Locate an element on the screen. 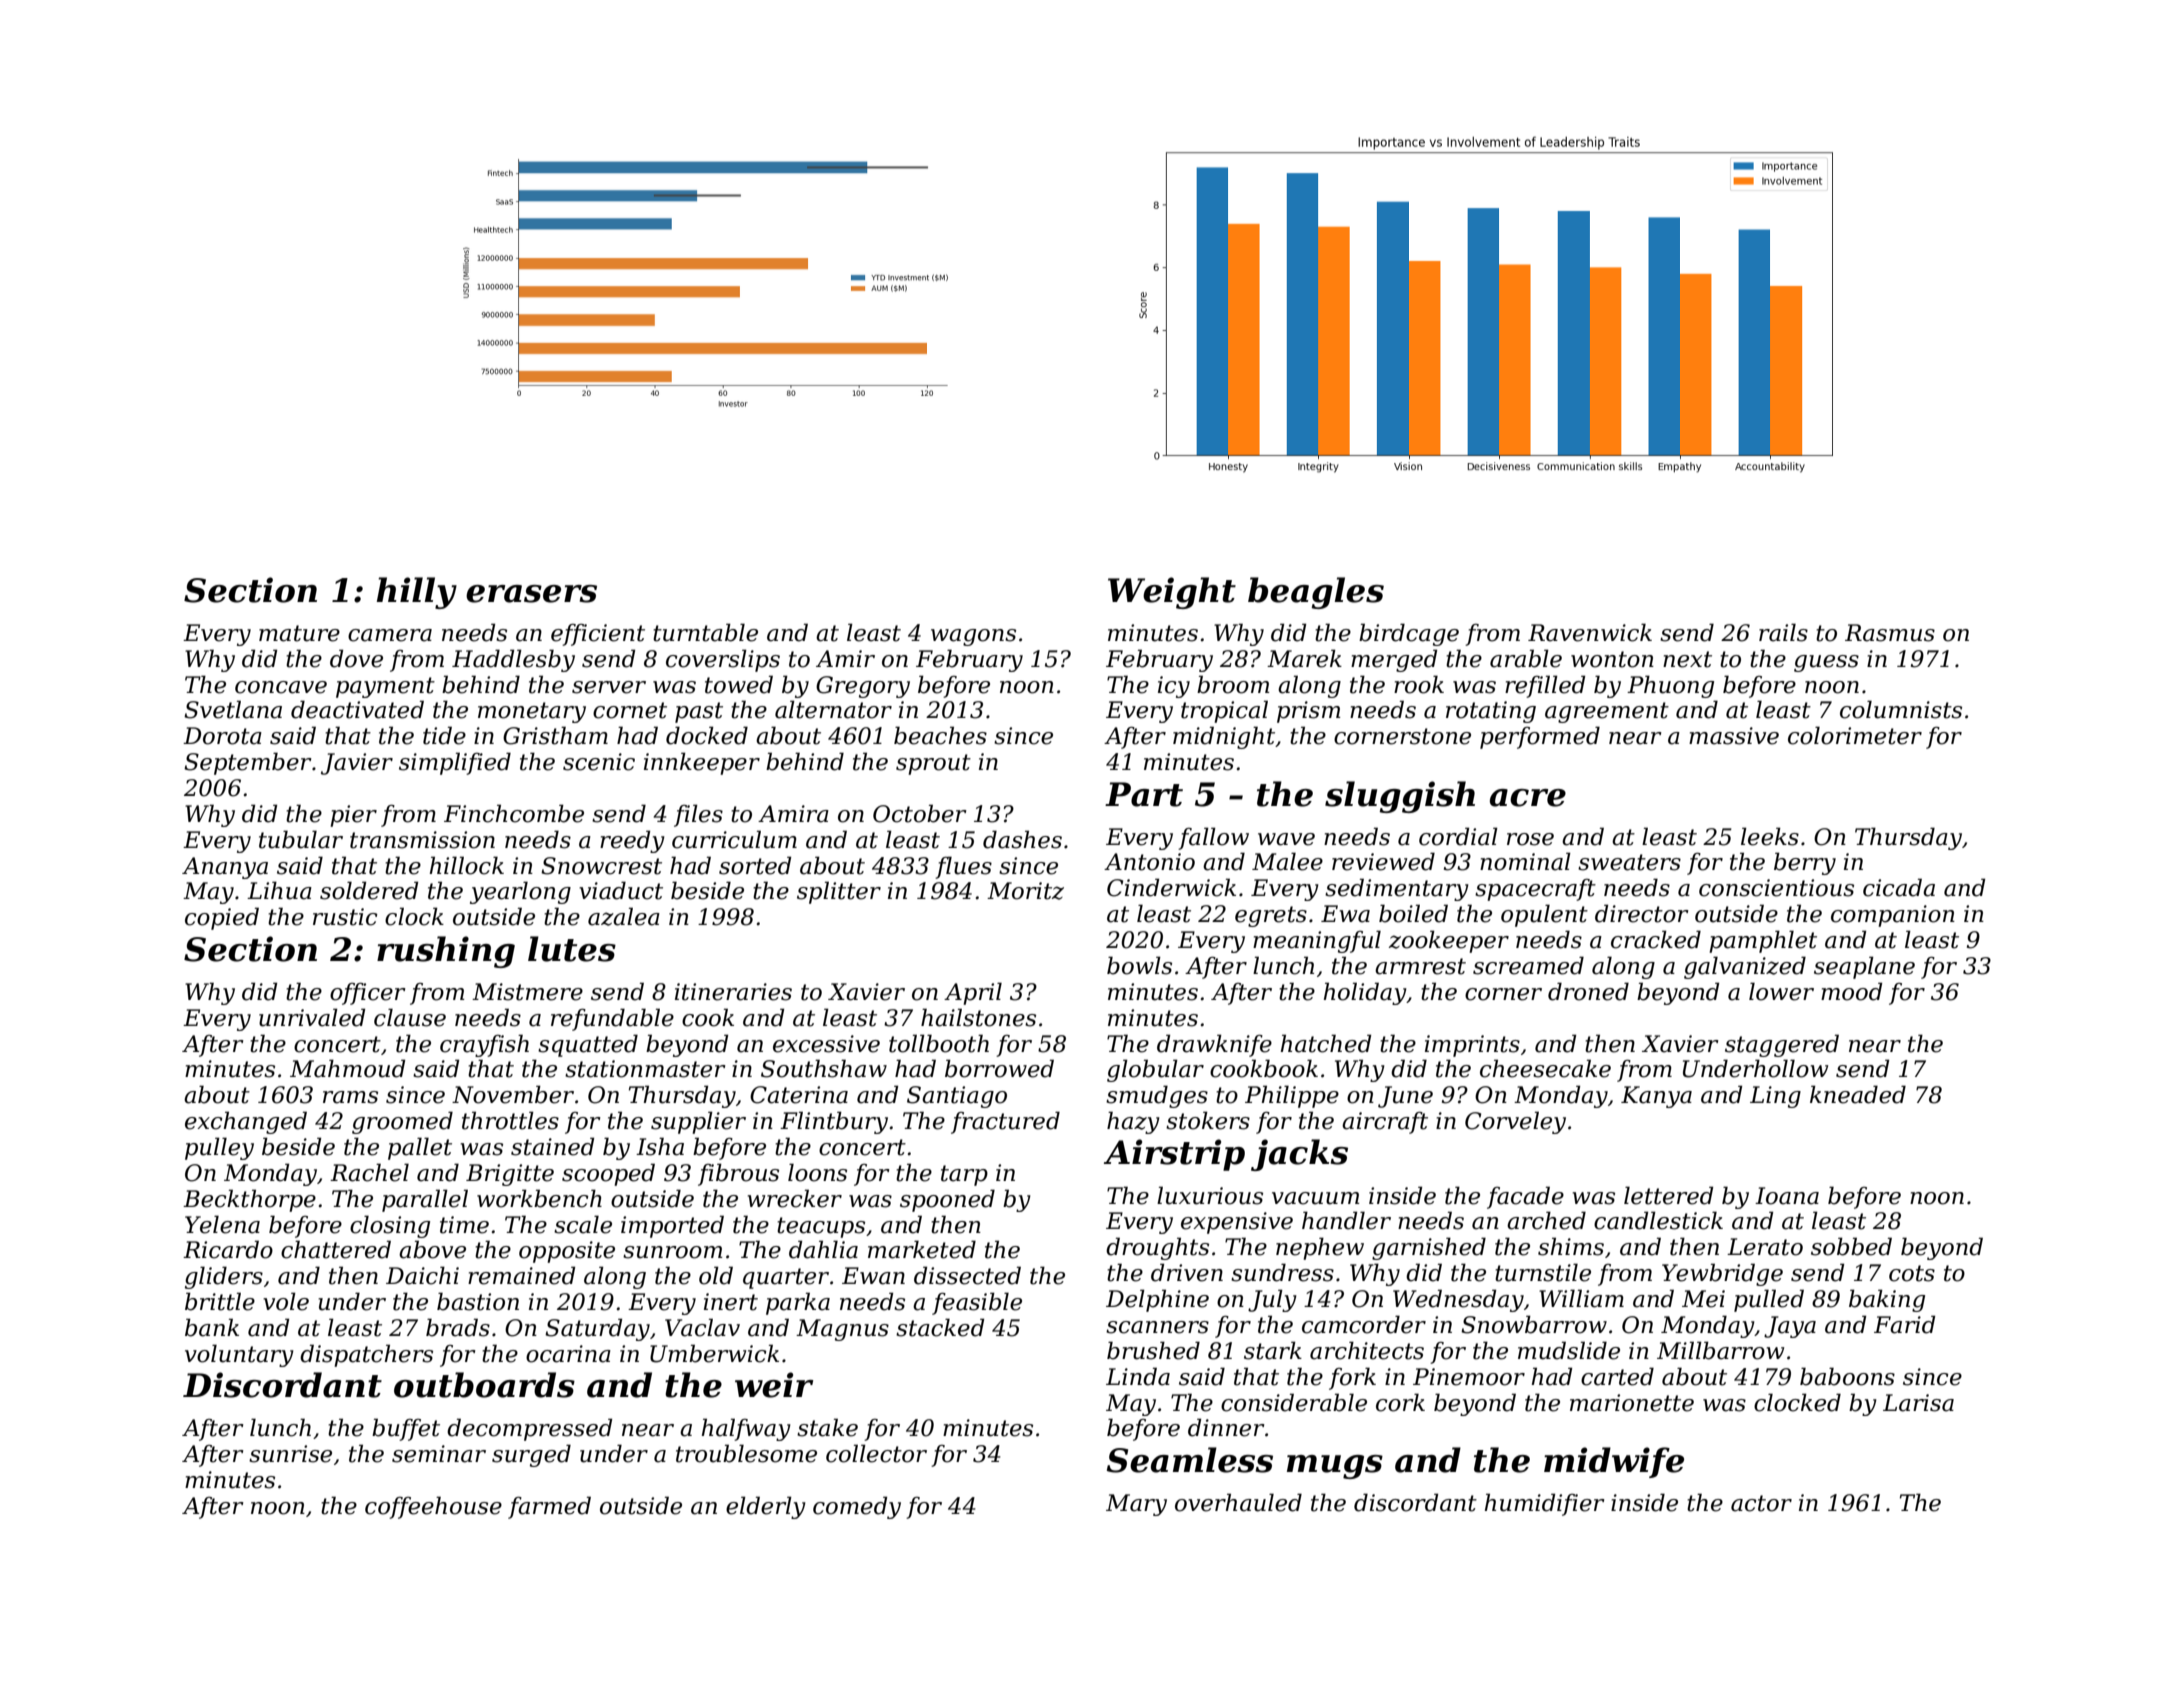 This screenshot has height=1683, width=2178. conscientious is located at coordinates (1776, 888).
